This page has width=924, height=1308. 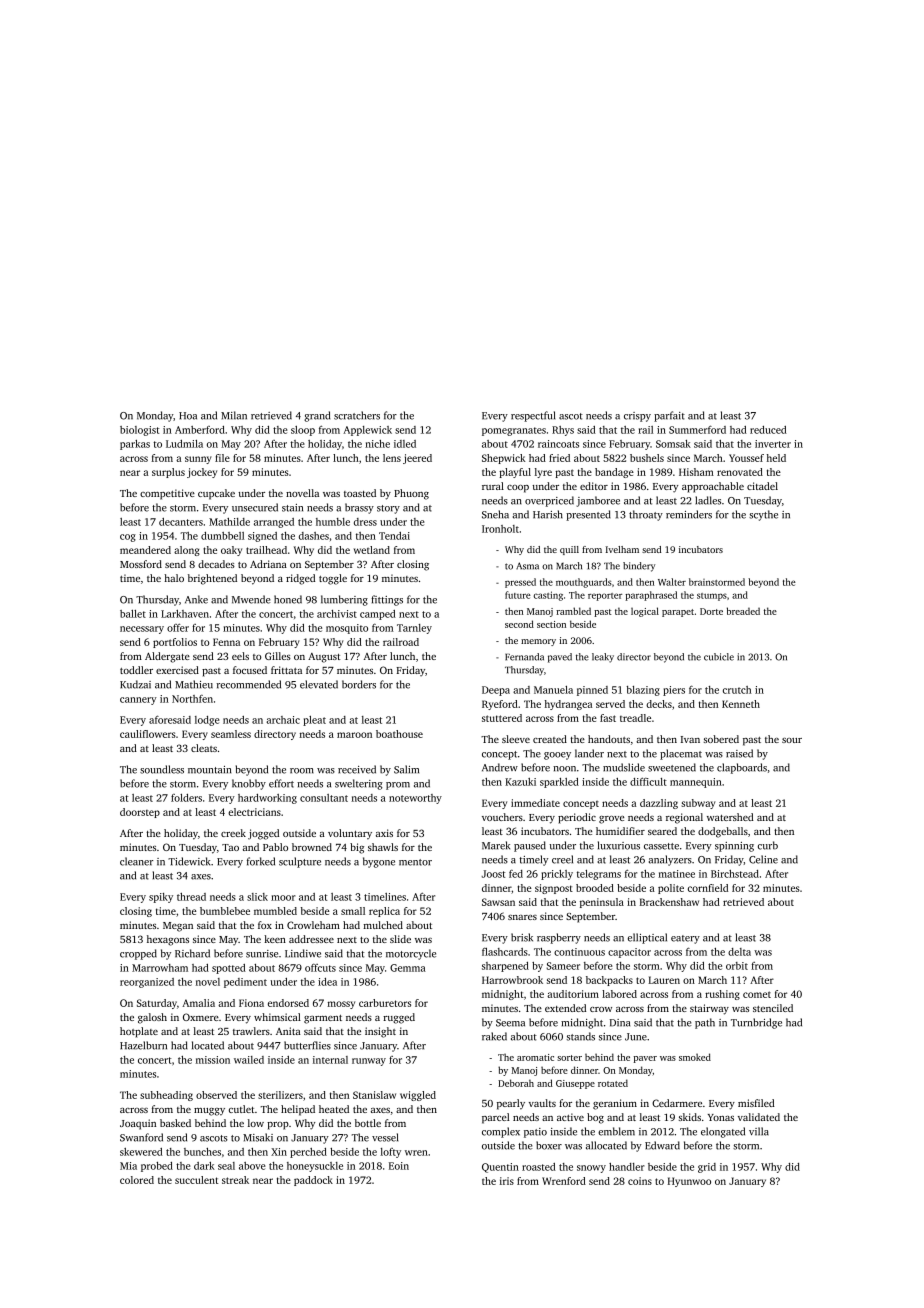 I want to click on Ryeford, so click(x=500, y=705).
